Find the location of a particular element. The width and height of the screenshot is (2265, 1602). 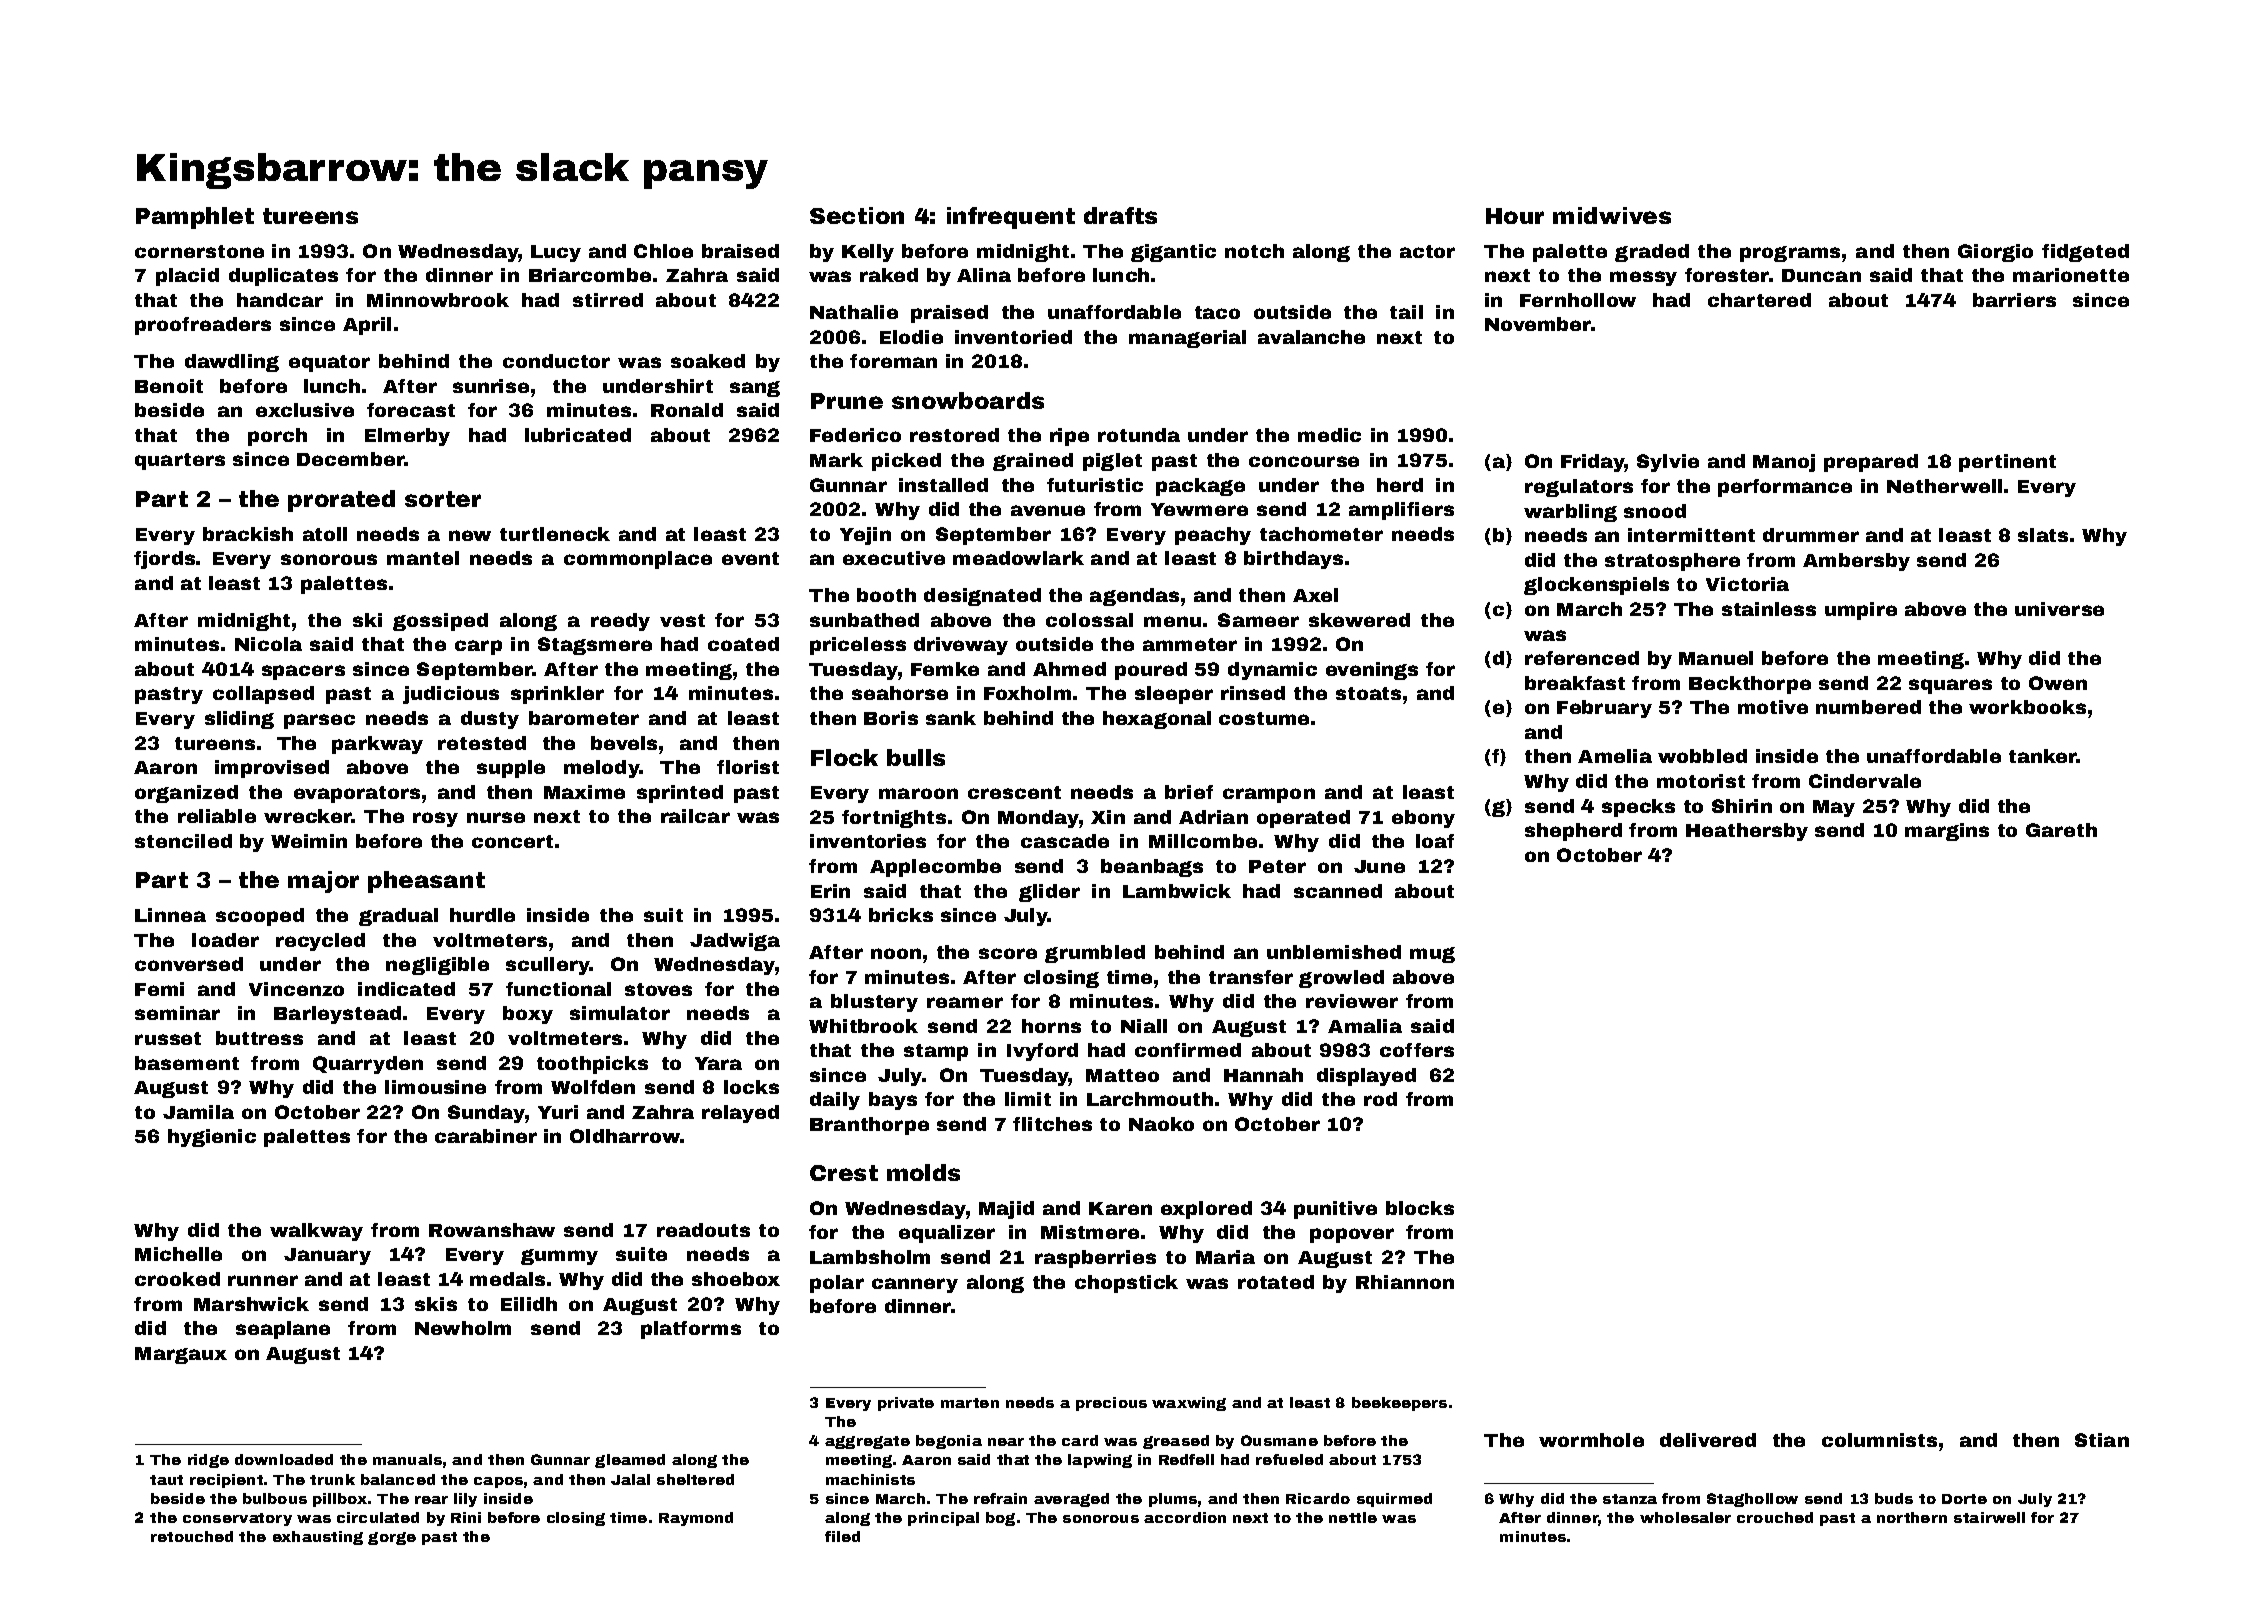

northern is located at coordinates (1912, 1517).
